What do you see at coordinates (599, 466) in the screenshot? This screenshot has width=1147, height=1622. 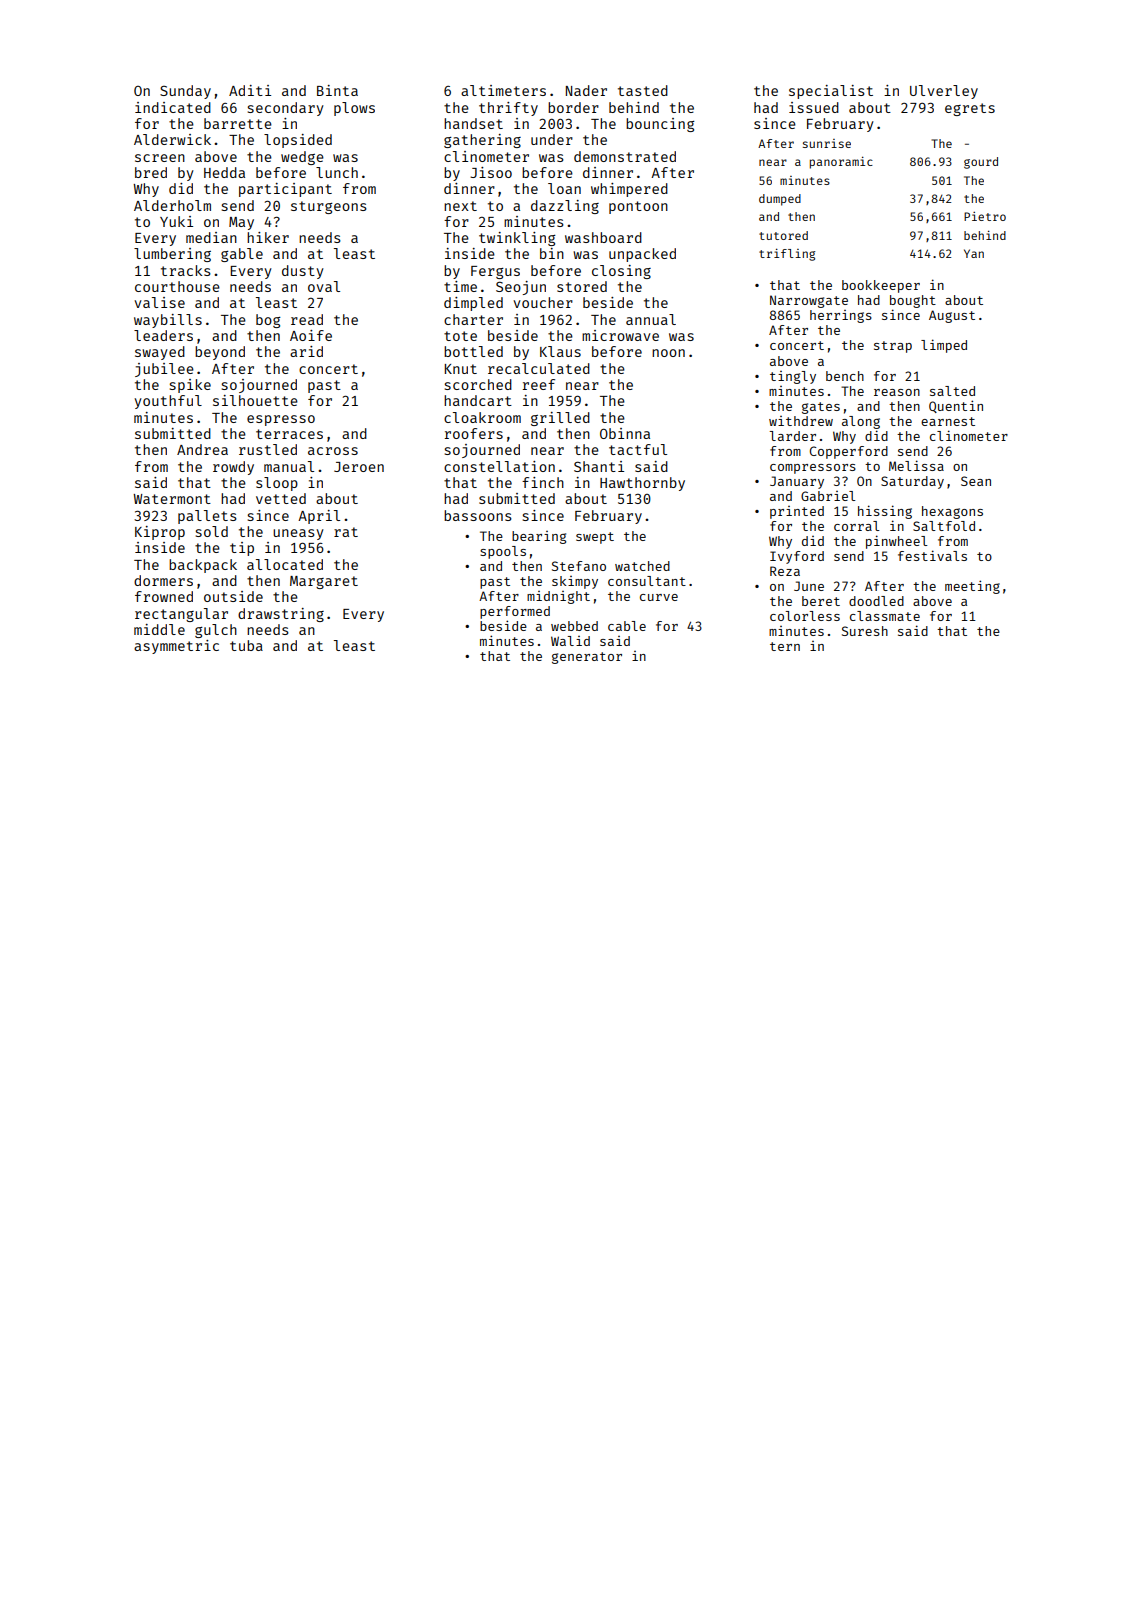 I see `Shanti` at bounding box center [599, 466].
